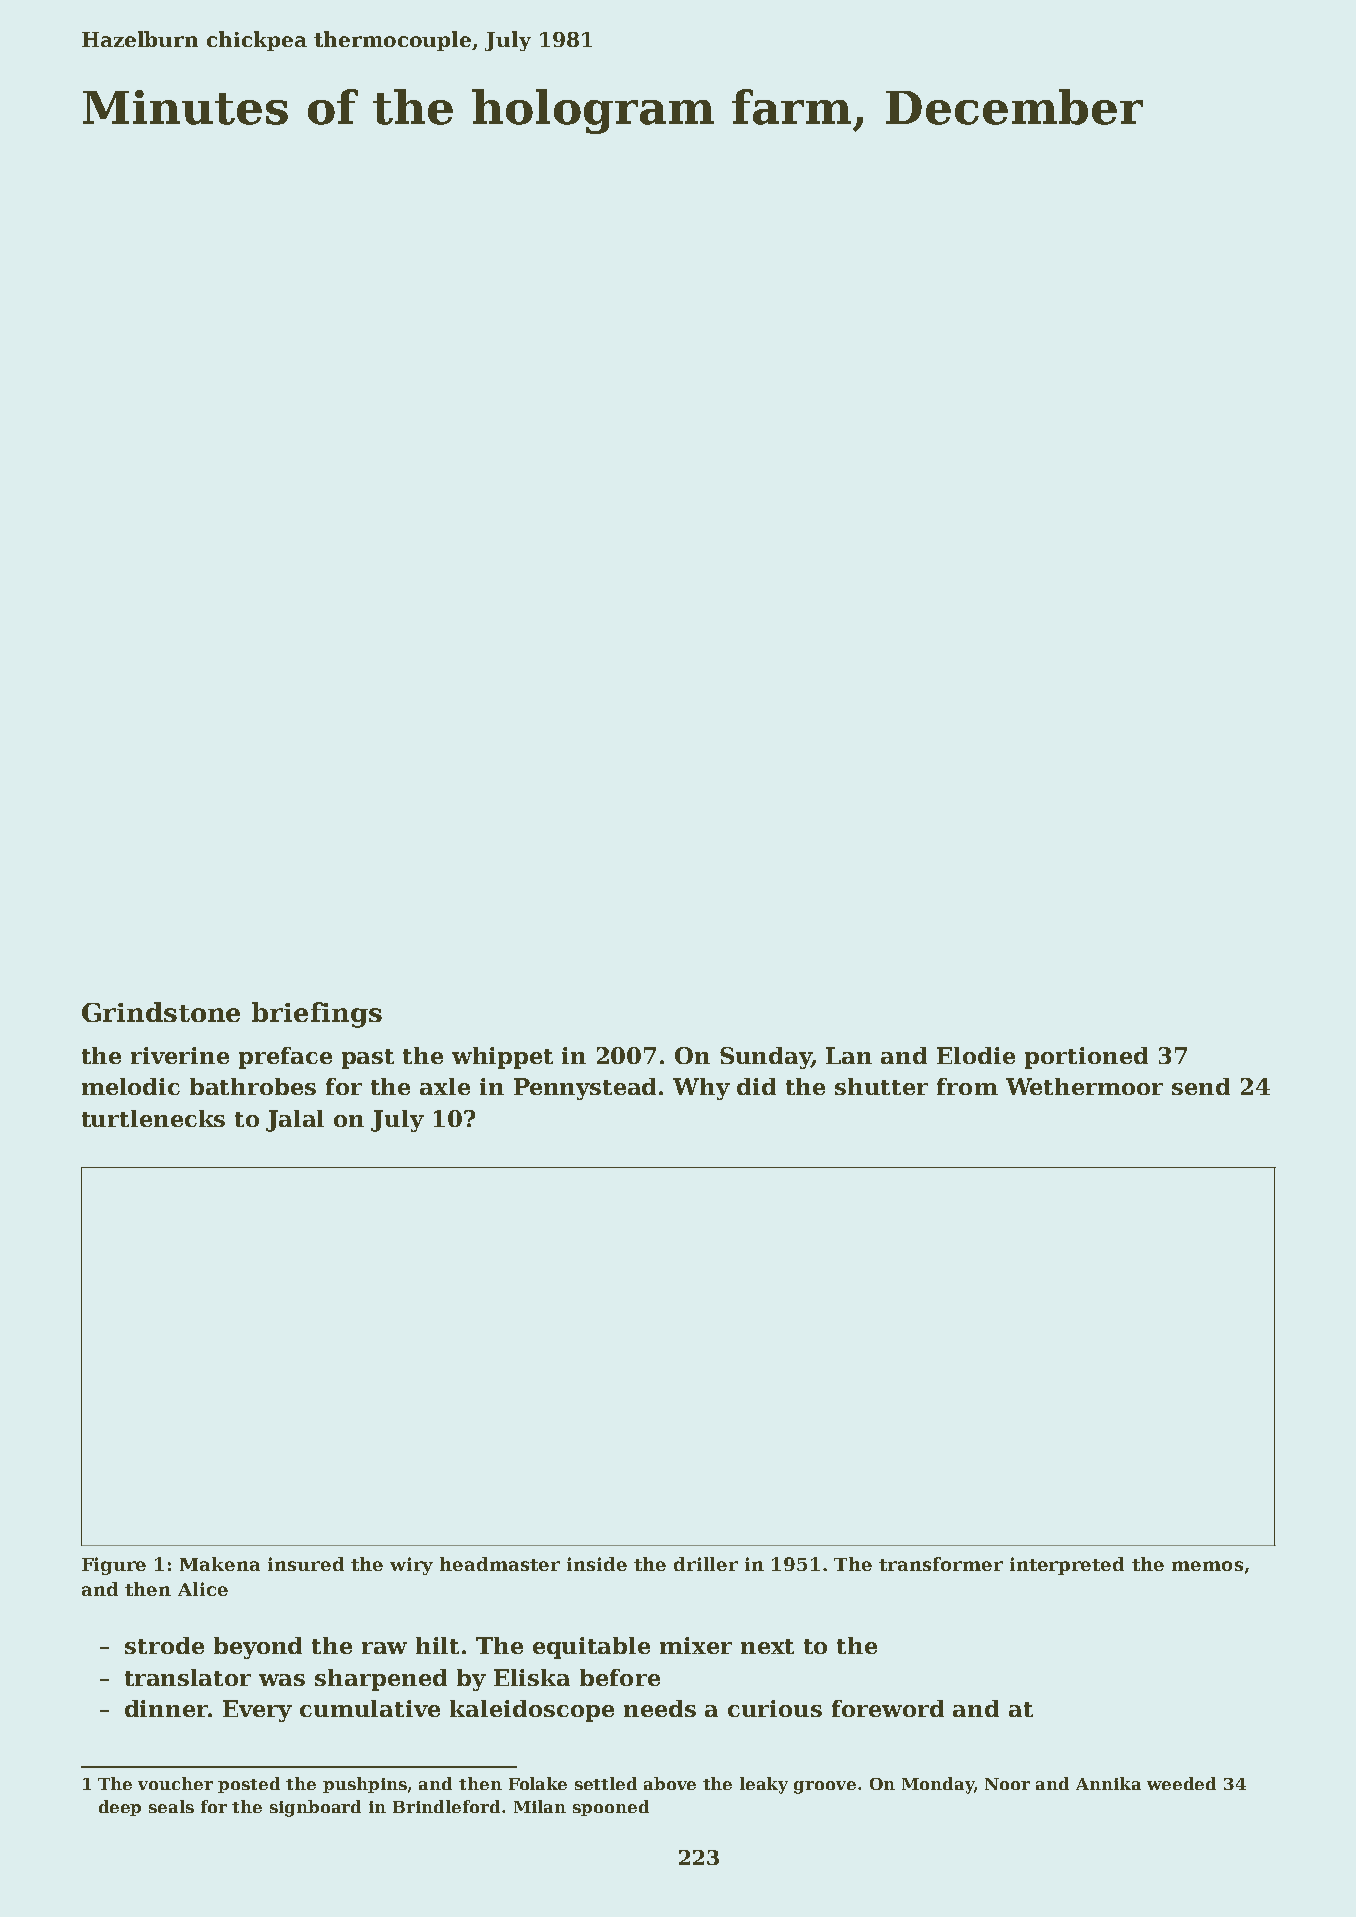 The height and width of the screenshot is (1917, 1356). Describe the element at coordinates (941, 1564) in the screenshot. I see `transformer` at that location.
